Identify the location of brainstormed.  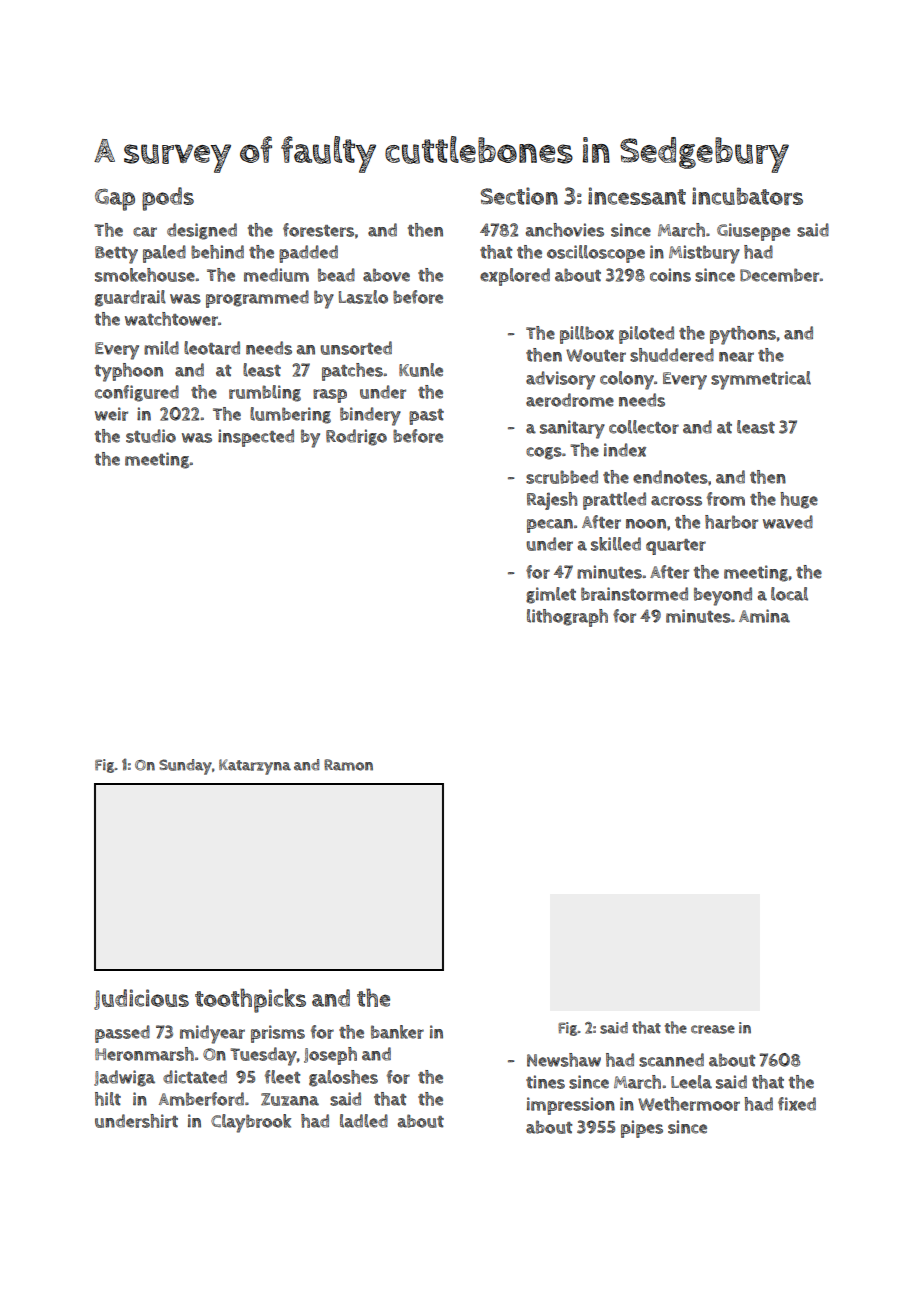
(634, 594).
